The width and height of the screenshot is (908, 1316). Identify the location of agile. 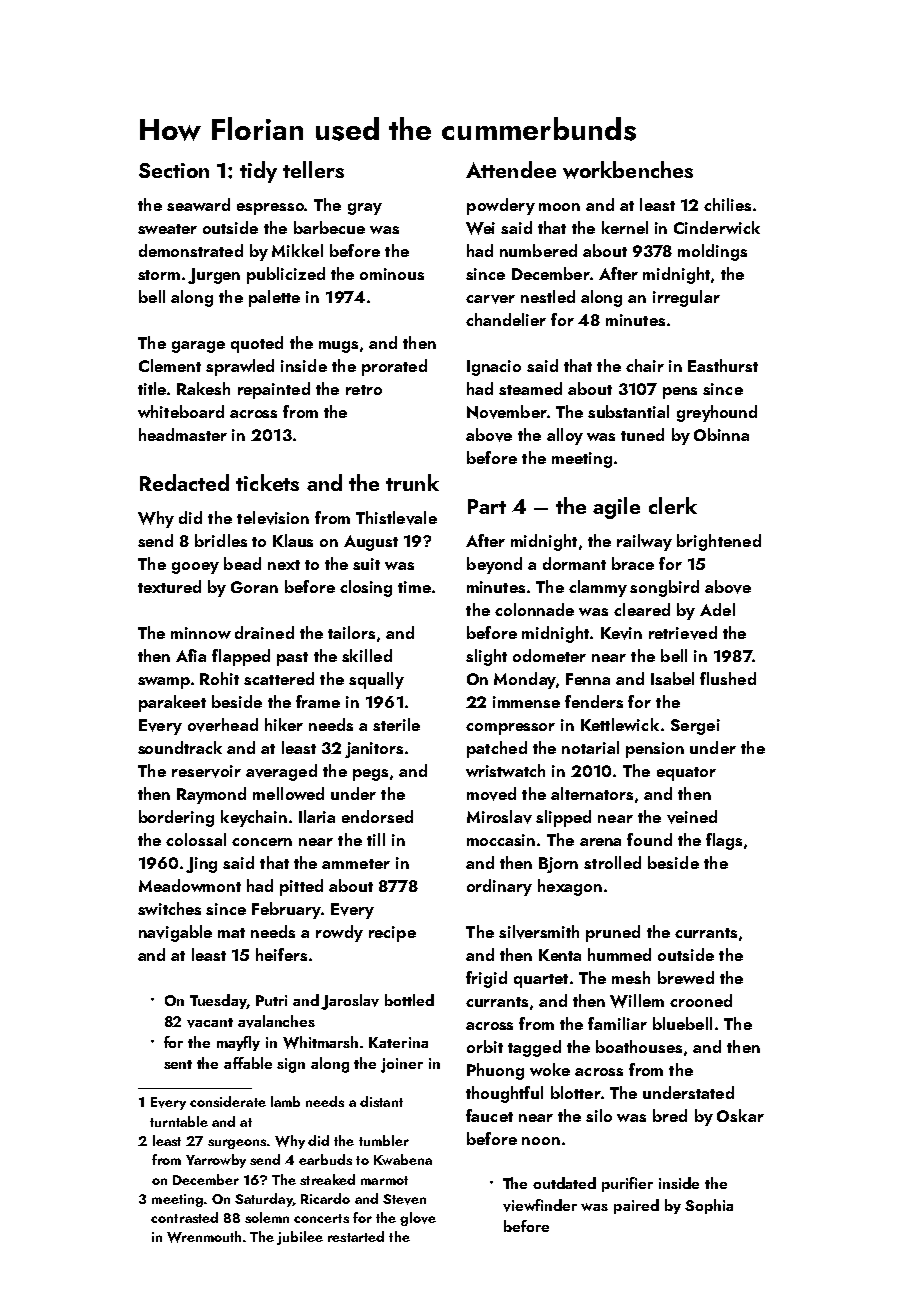
(616, 508).
